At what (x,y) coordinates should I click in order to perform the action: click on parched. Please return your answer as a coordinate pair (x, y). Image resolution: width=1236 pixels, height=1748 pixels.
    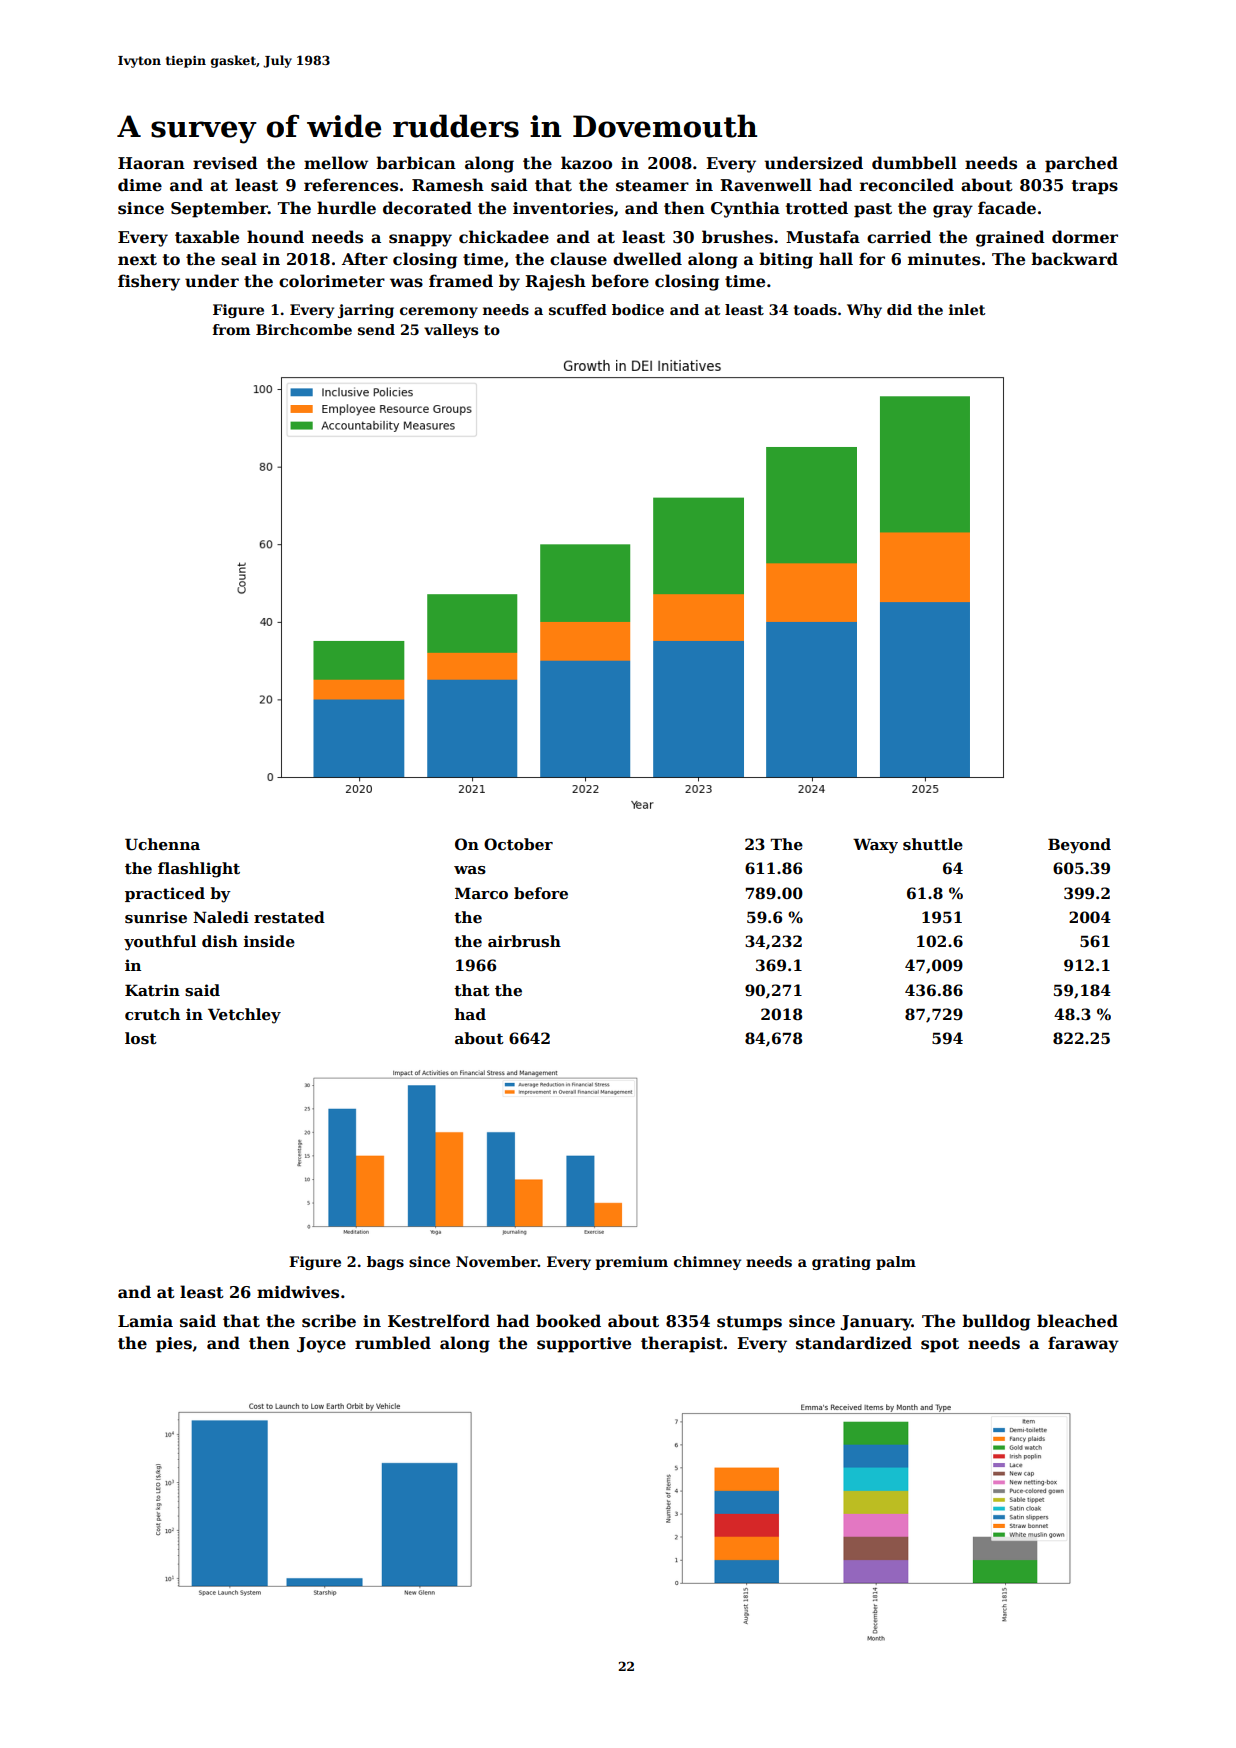
    Looking at the image, I should click on (1081, 164).
